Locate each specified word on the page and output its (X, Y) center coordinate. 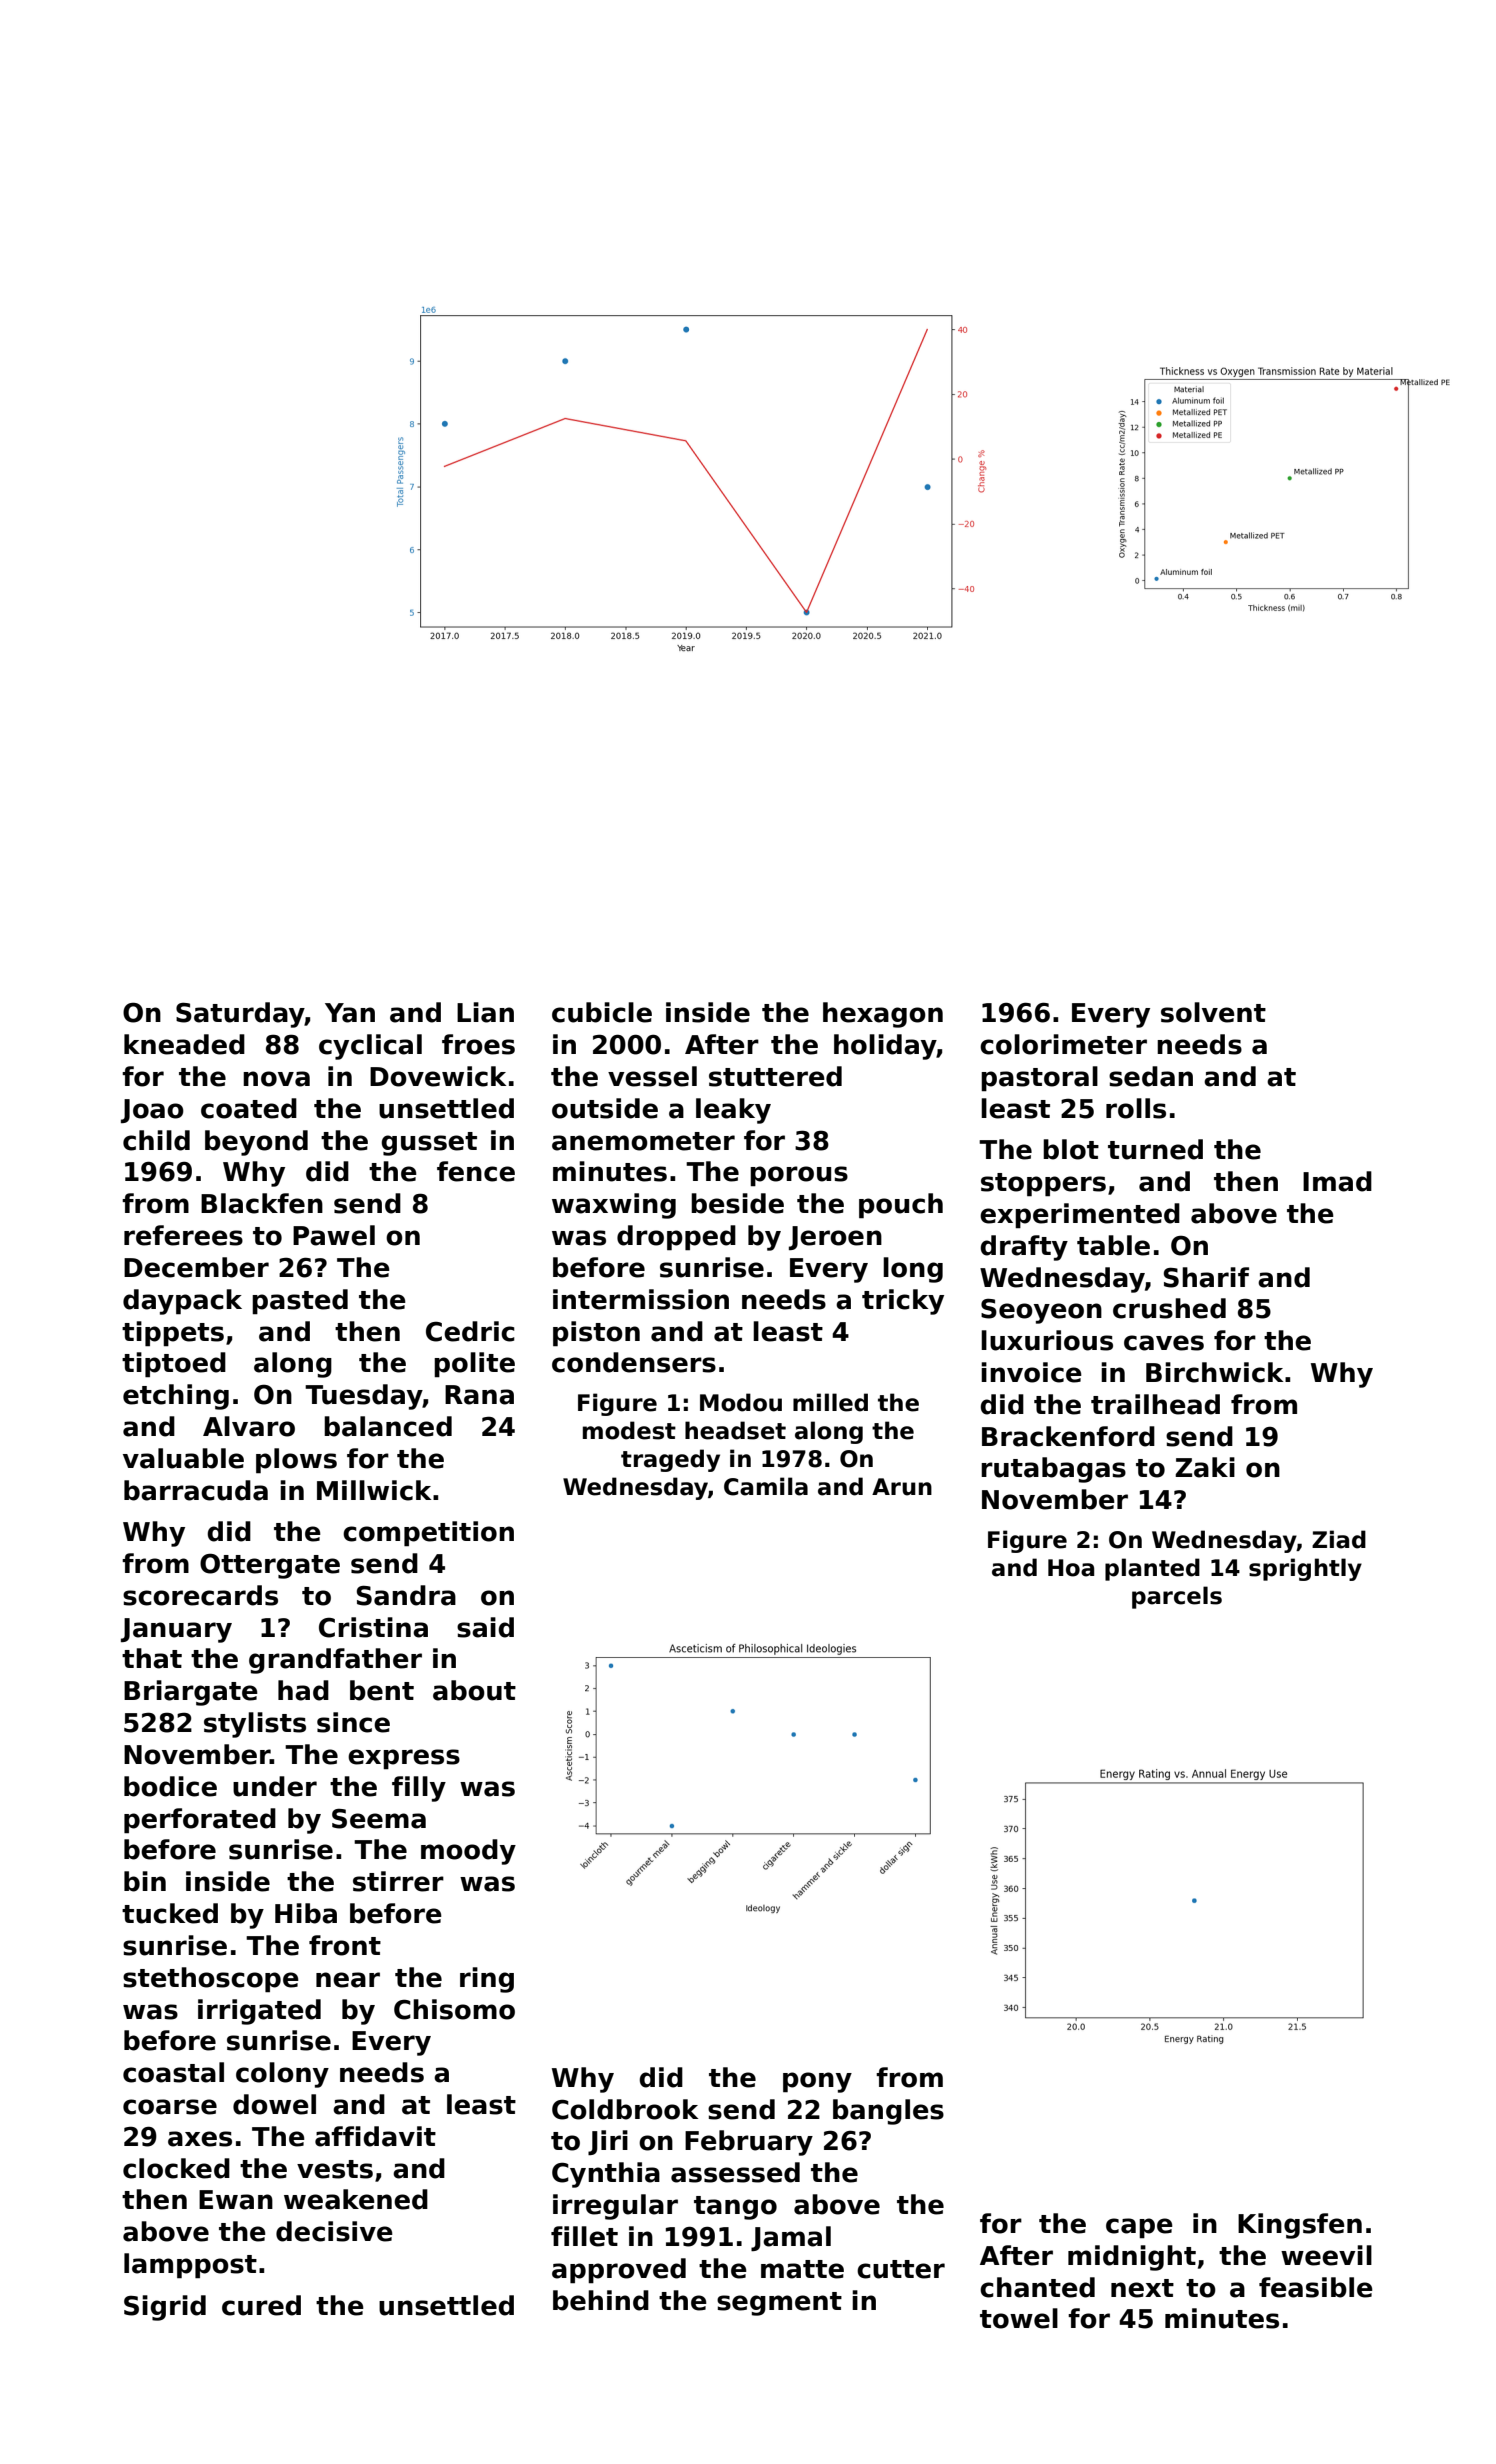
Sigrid (165, 2308)
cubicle (602, 1012)
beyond (256, 1143)
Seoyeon (1041, 1311)
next (1142, 2288)
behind (601, 2300)
